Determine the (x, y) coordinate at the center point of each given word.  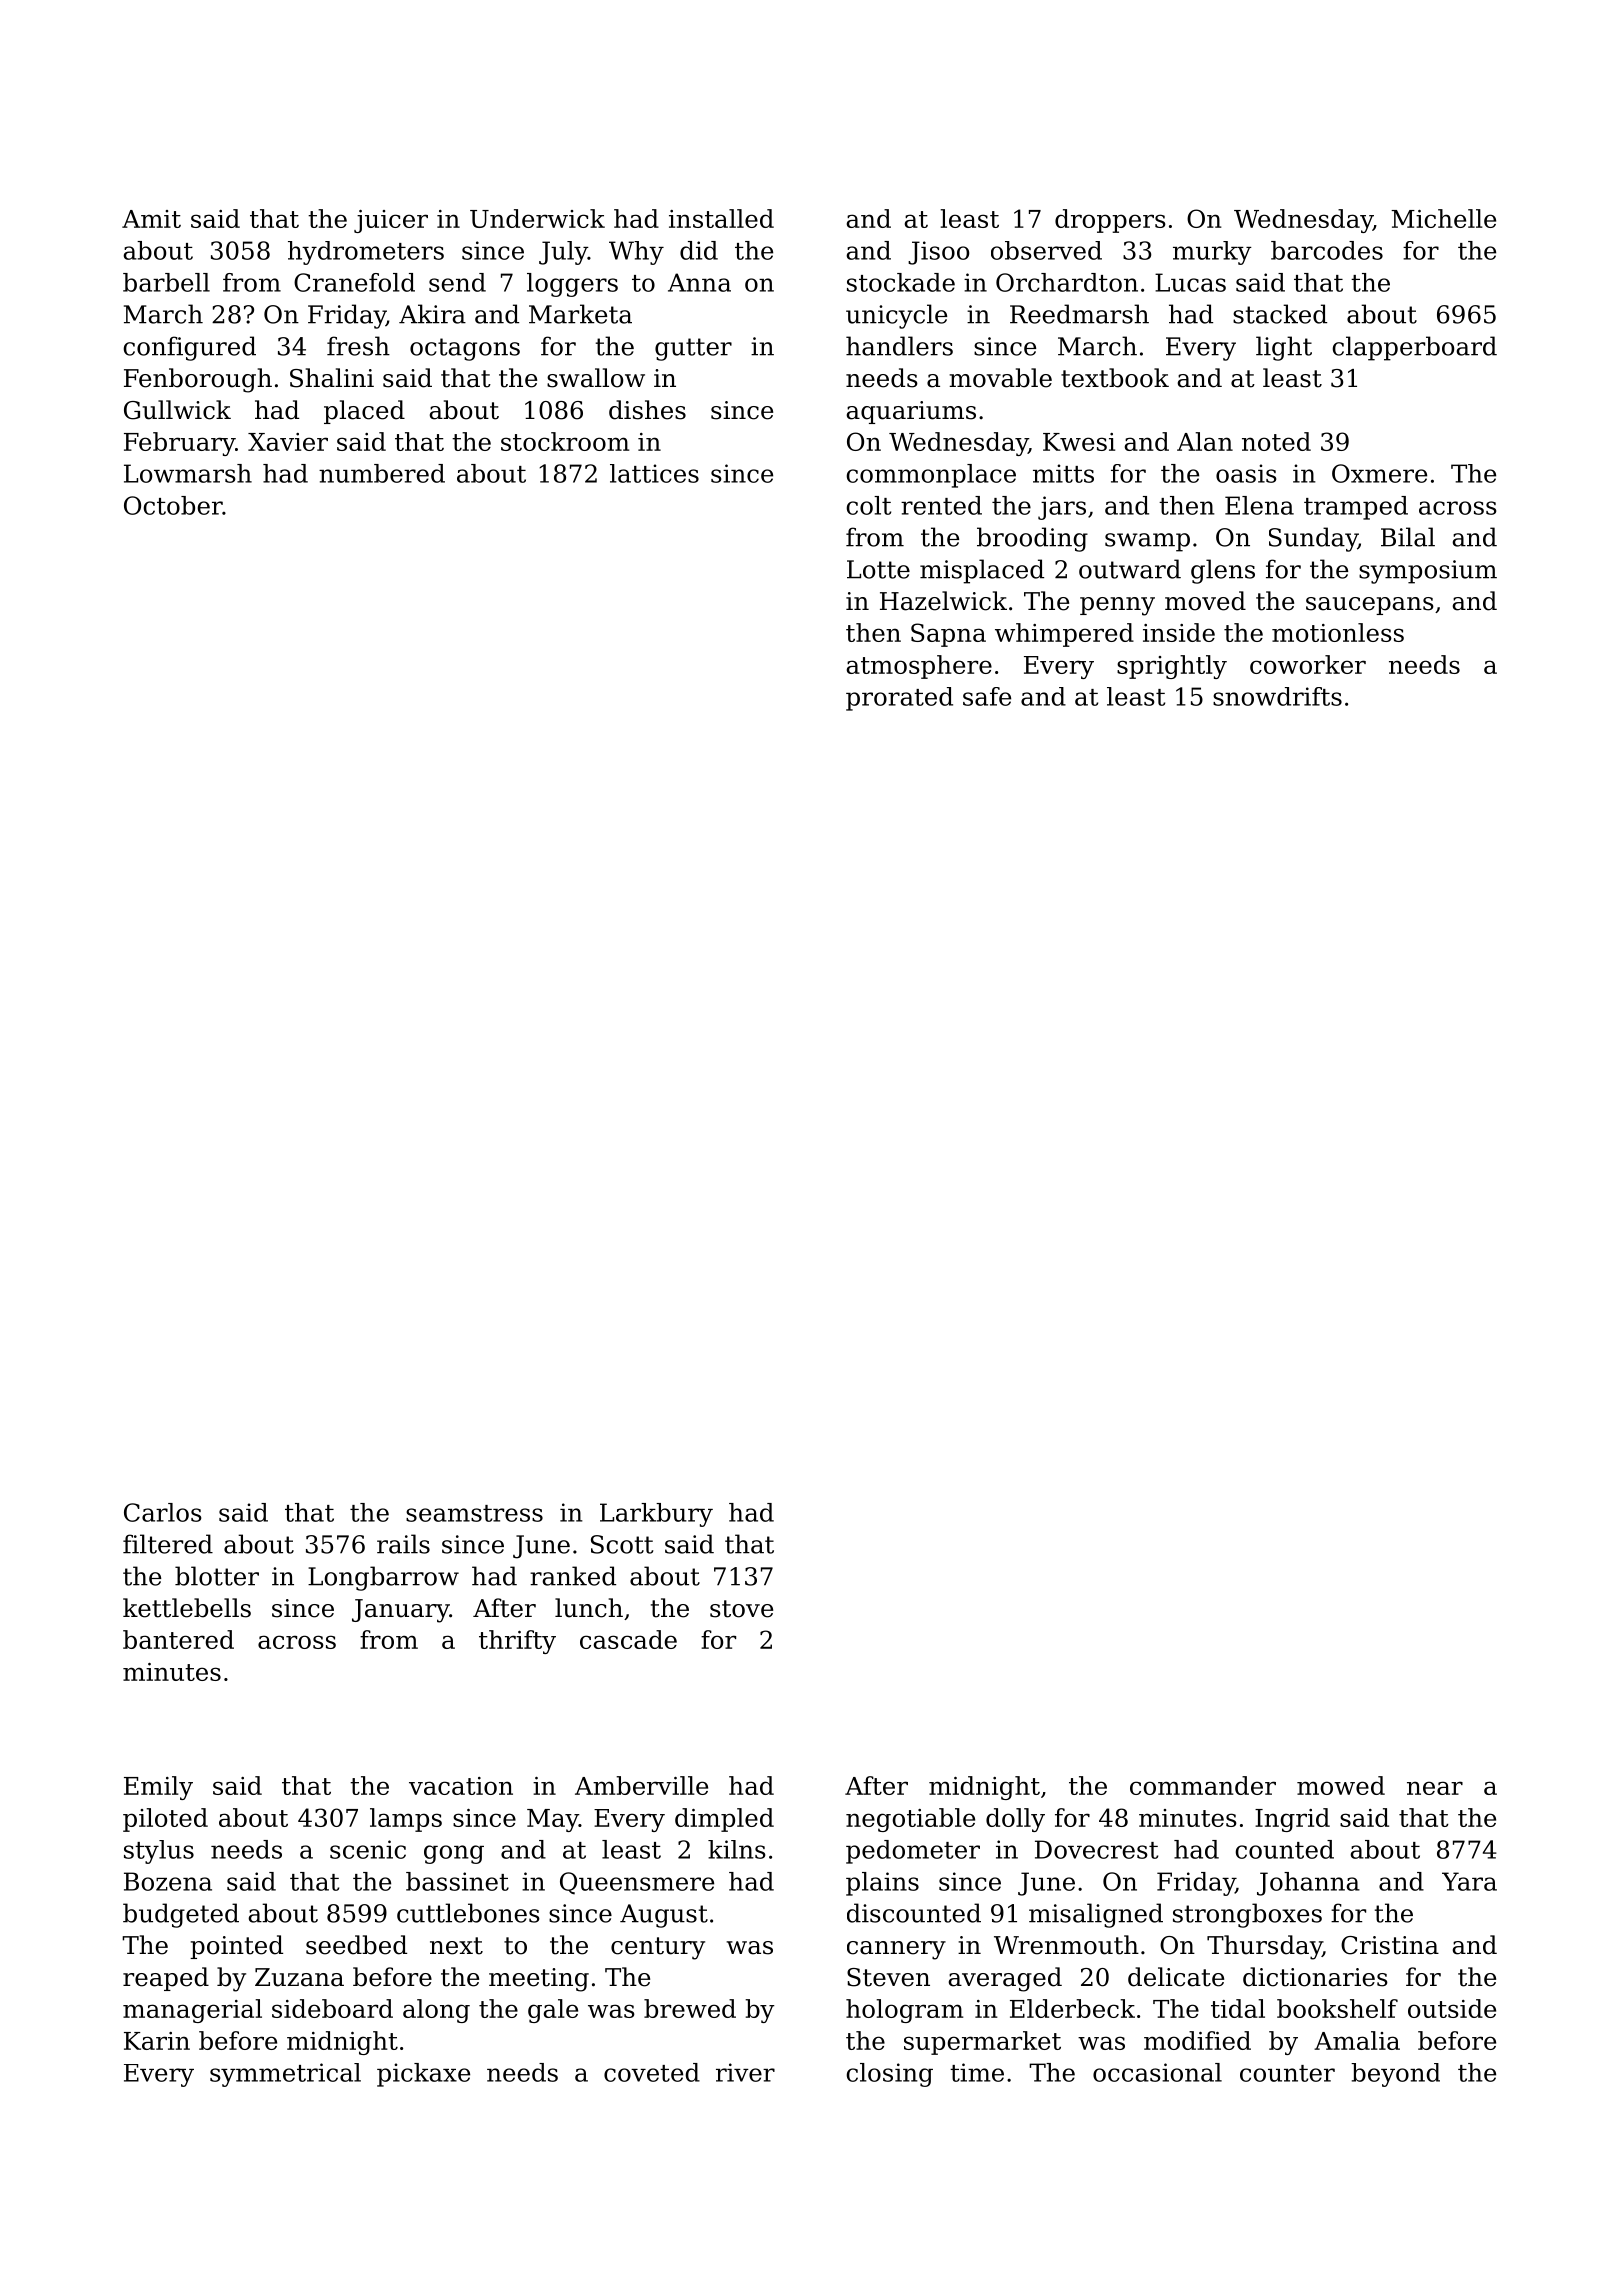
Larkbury (656, 1515)
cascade (628, 1639)
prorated (899, 699)
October (173, 505)
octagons (465, 349)
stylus (159, 1852)
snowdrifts (1277, 696)
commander (1203, 1785)
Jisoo (938, 253)
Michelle (1443, 218)
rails (403, 1544)
